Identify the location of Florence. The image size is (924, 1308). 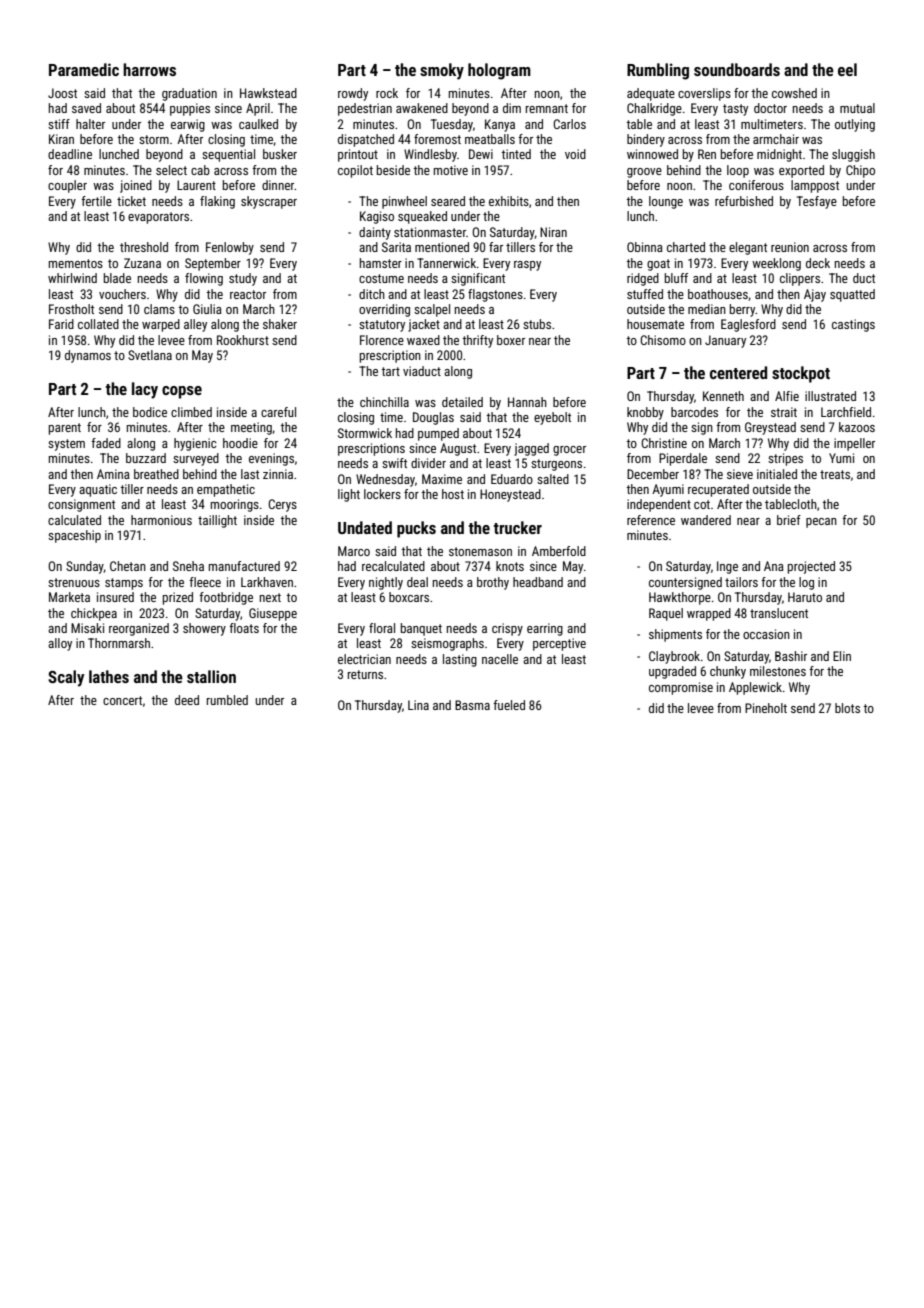
(382, 340).
